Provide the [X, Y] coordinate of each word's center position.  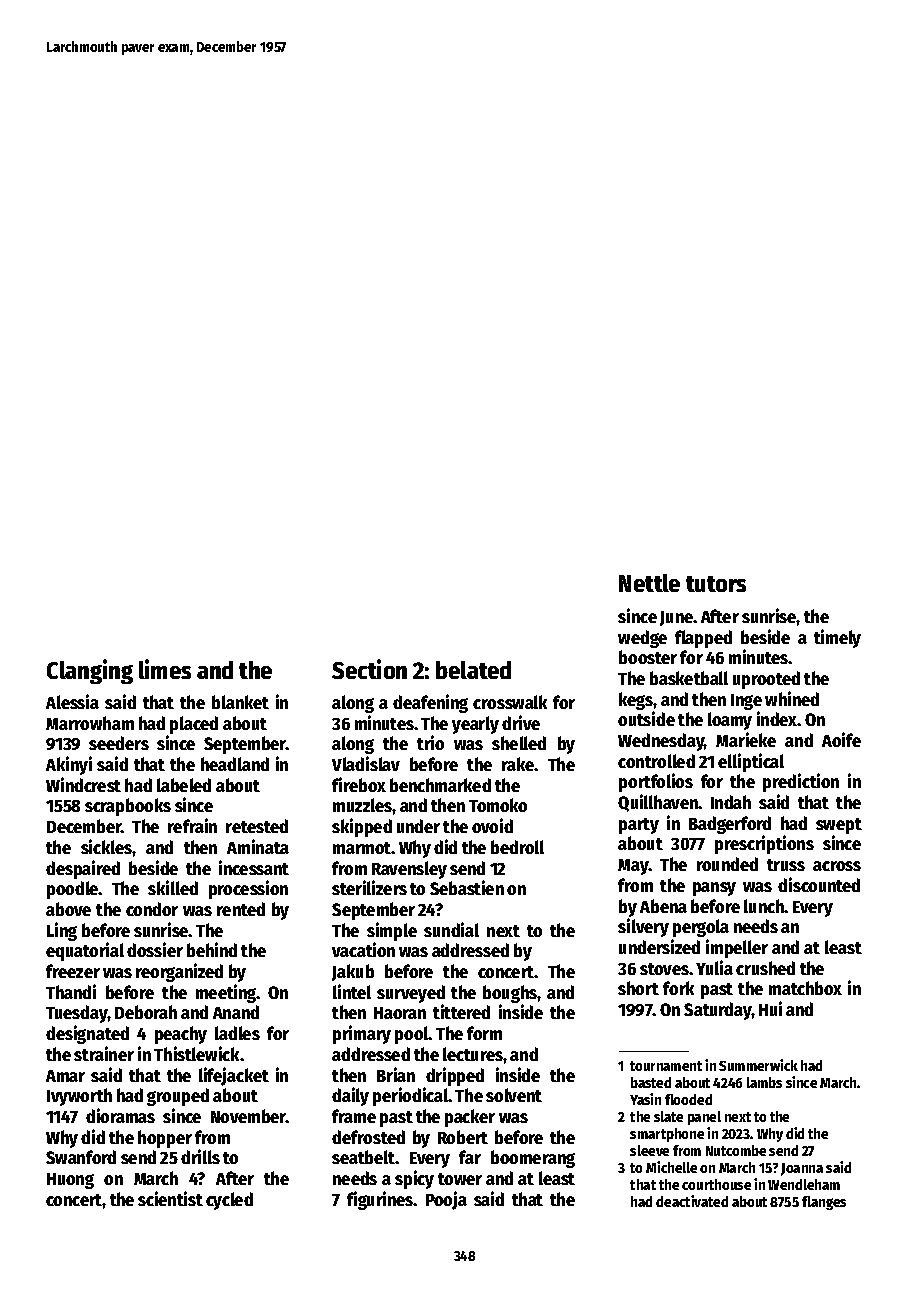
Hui [770, 1008]
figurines [380, 1200]
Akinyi [69, 765]
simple [392, 931]
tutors [716, 584]
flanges [824, 1203]
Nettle [649, 583]
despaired [83, 869]
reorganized [179, 972]
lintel [352, 991]
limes [165, 669]
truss [786, 865]
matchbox [805, 988]
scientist [170, 1198]
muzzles [363, 805]
